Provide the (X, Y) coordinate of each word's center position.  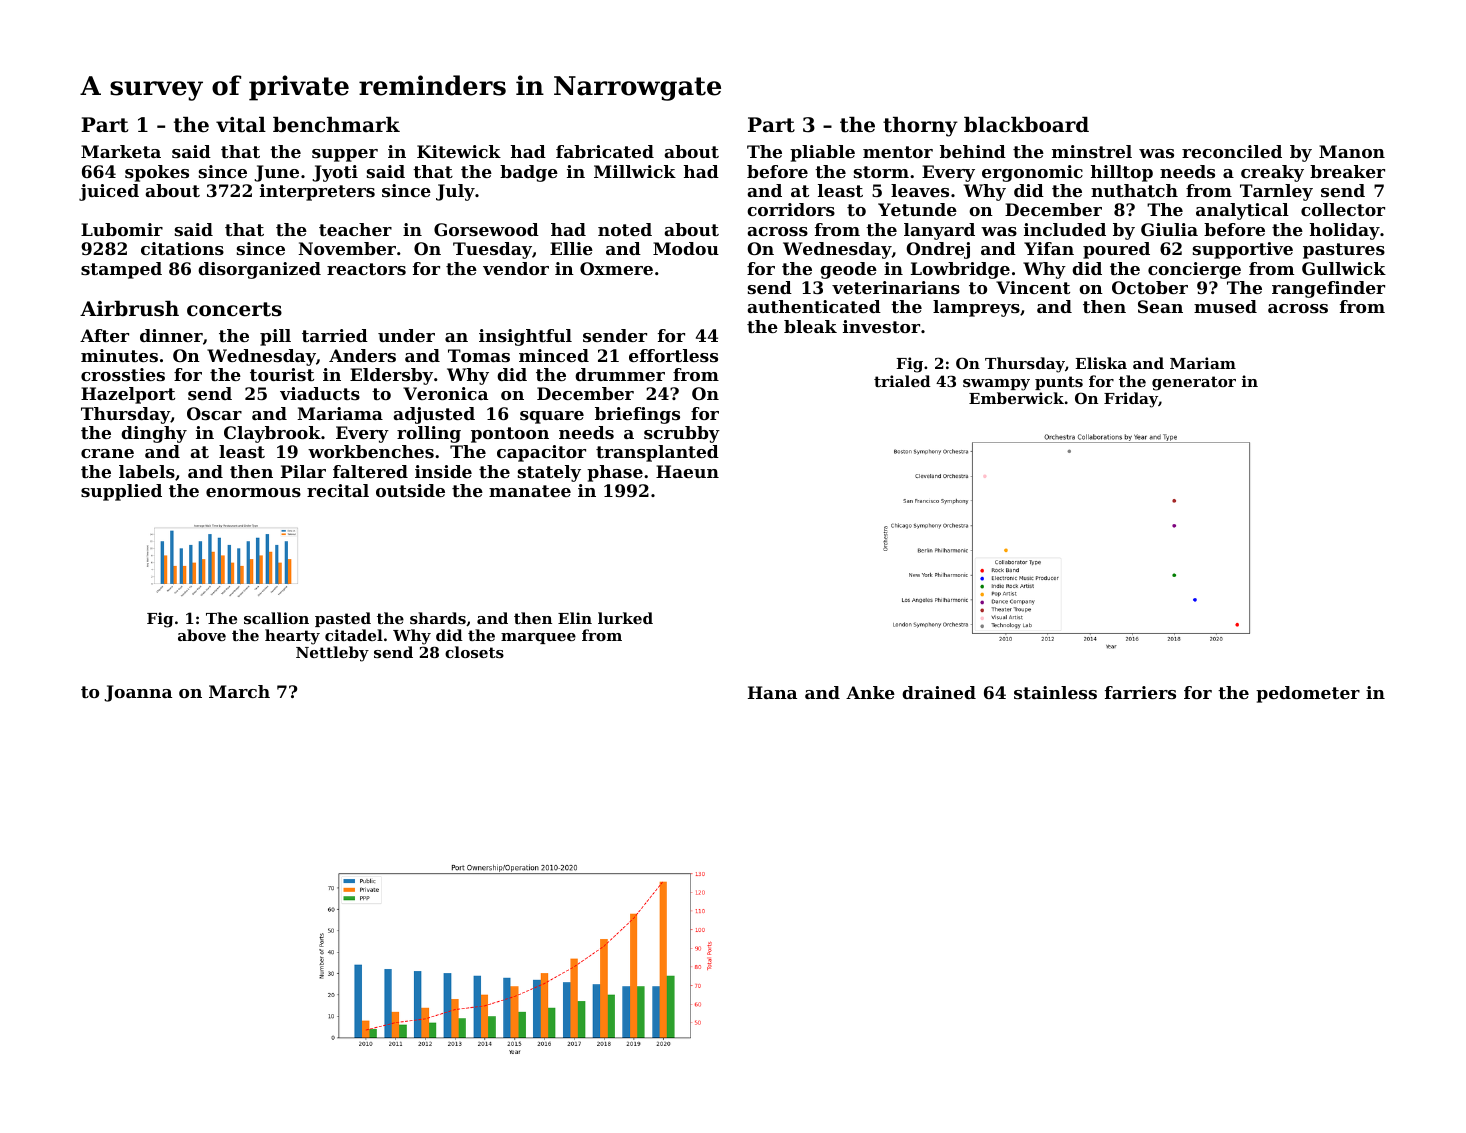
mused (1225, 306)
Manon (1352, 151)
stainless (1055, 692)
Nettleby (332, 654)
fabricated (605, 151)
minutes (119, 355)
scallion (276, 618)
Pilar (303, 471)
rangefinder (1328, 289)
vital (241, 125)
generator (1194, 383)
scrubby (682, 434)
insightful (525, 337)
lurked (625, 618)
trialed (902, 381)
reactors (366, 269)
